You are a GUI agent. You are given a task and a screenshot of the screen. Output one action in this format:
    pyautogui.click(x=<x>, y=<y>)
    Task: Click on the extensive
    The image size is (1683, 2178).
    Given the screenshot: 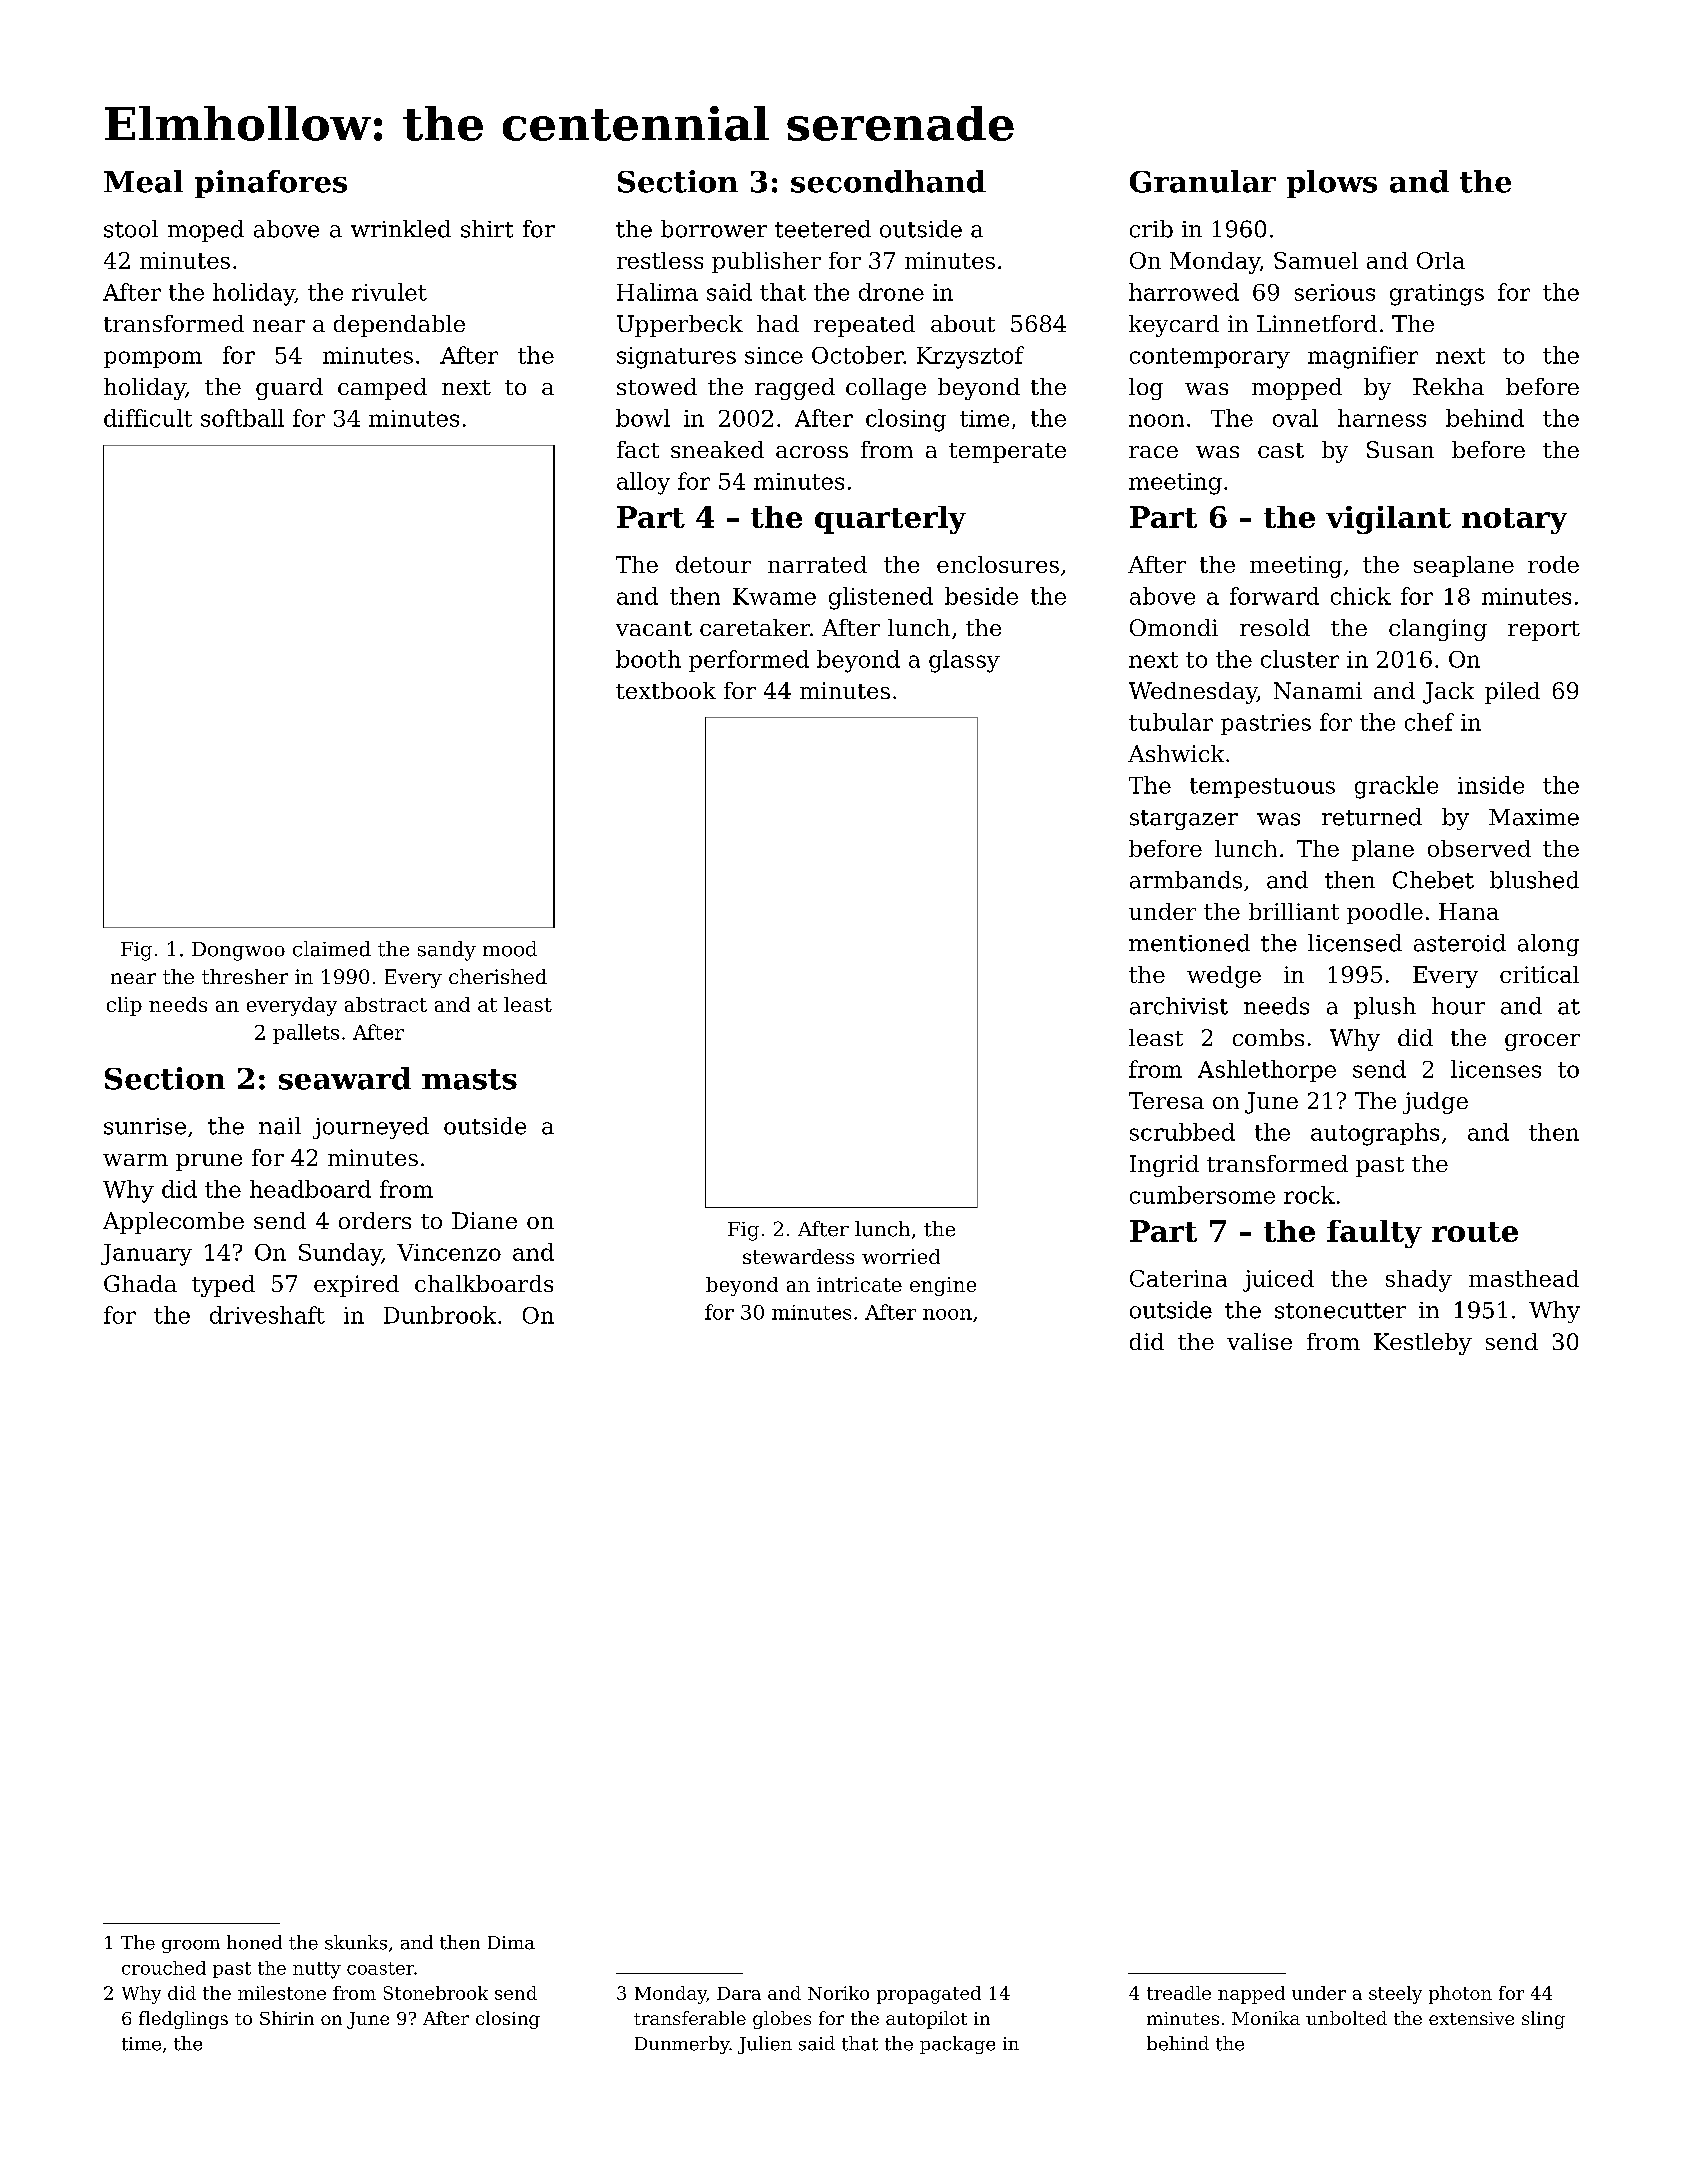 What is the action you would take?
    pyautogui.click(x=1471, y=2018)
